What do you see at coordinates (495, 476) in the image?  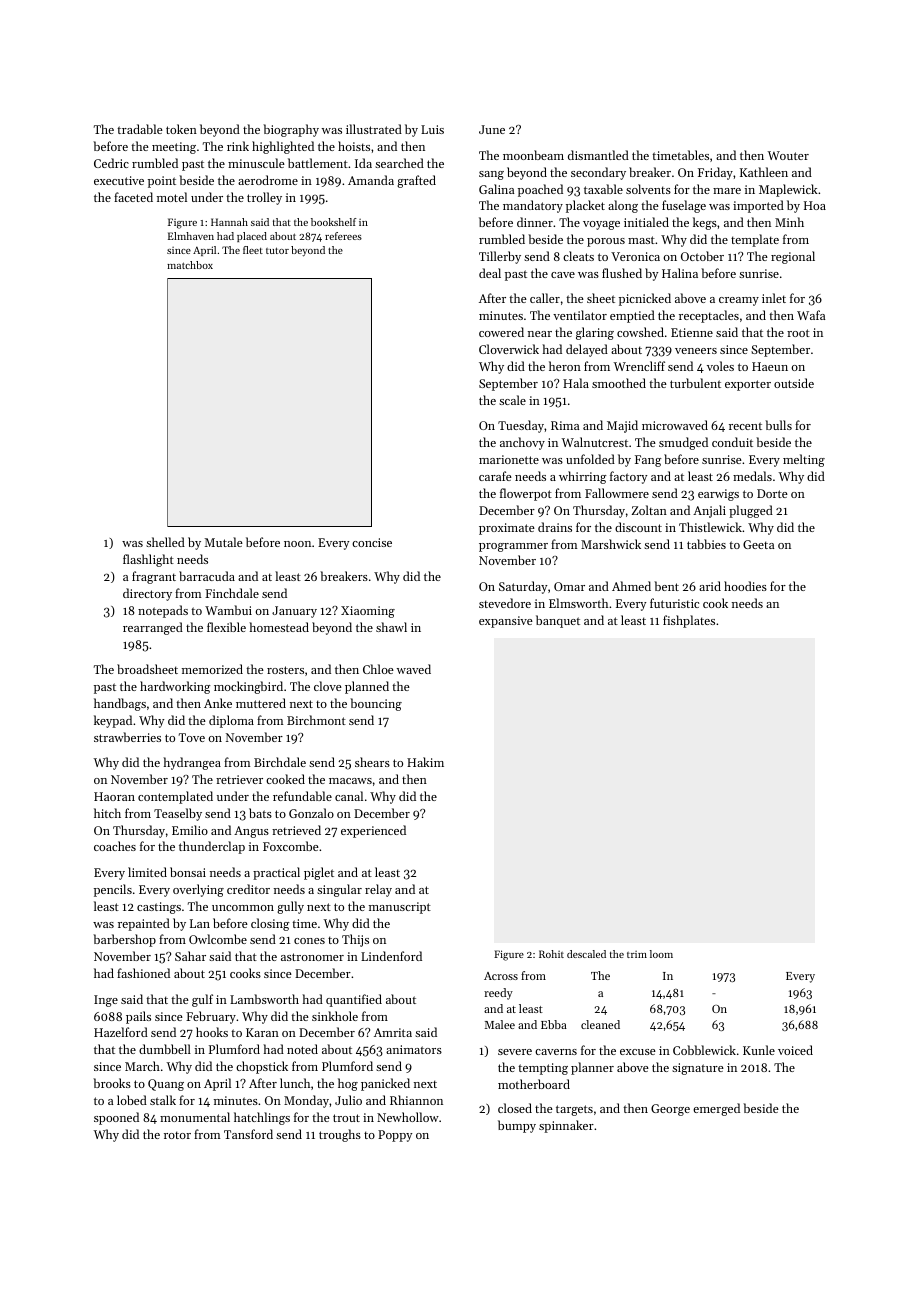 I see `carafe` at bounding box center [495, 476].
